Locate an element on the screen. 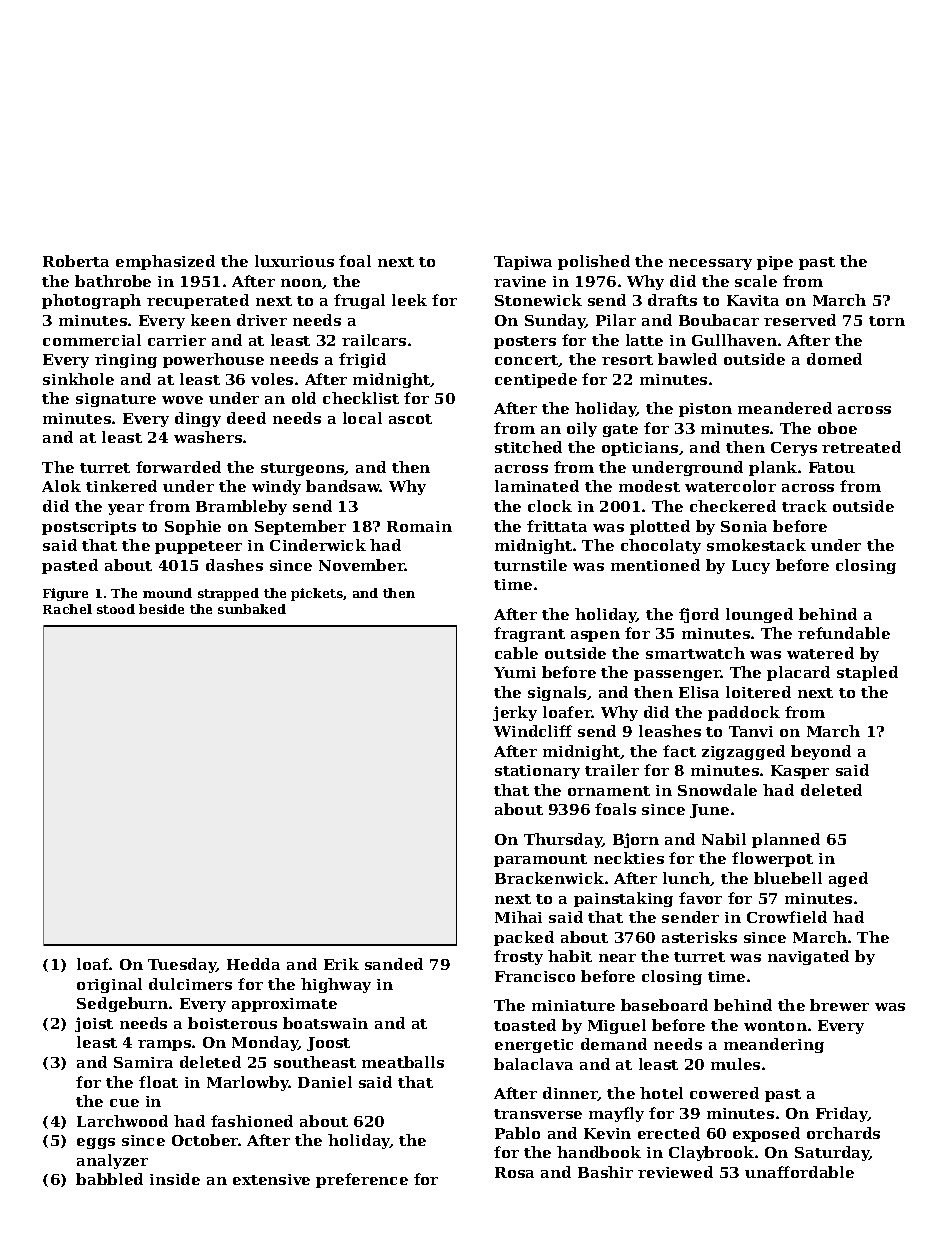 Image resolution: width=952 pixels, height=1233 pixels. fashioned is located at coordinates (252, 1121).
